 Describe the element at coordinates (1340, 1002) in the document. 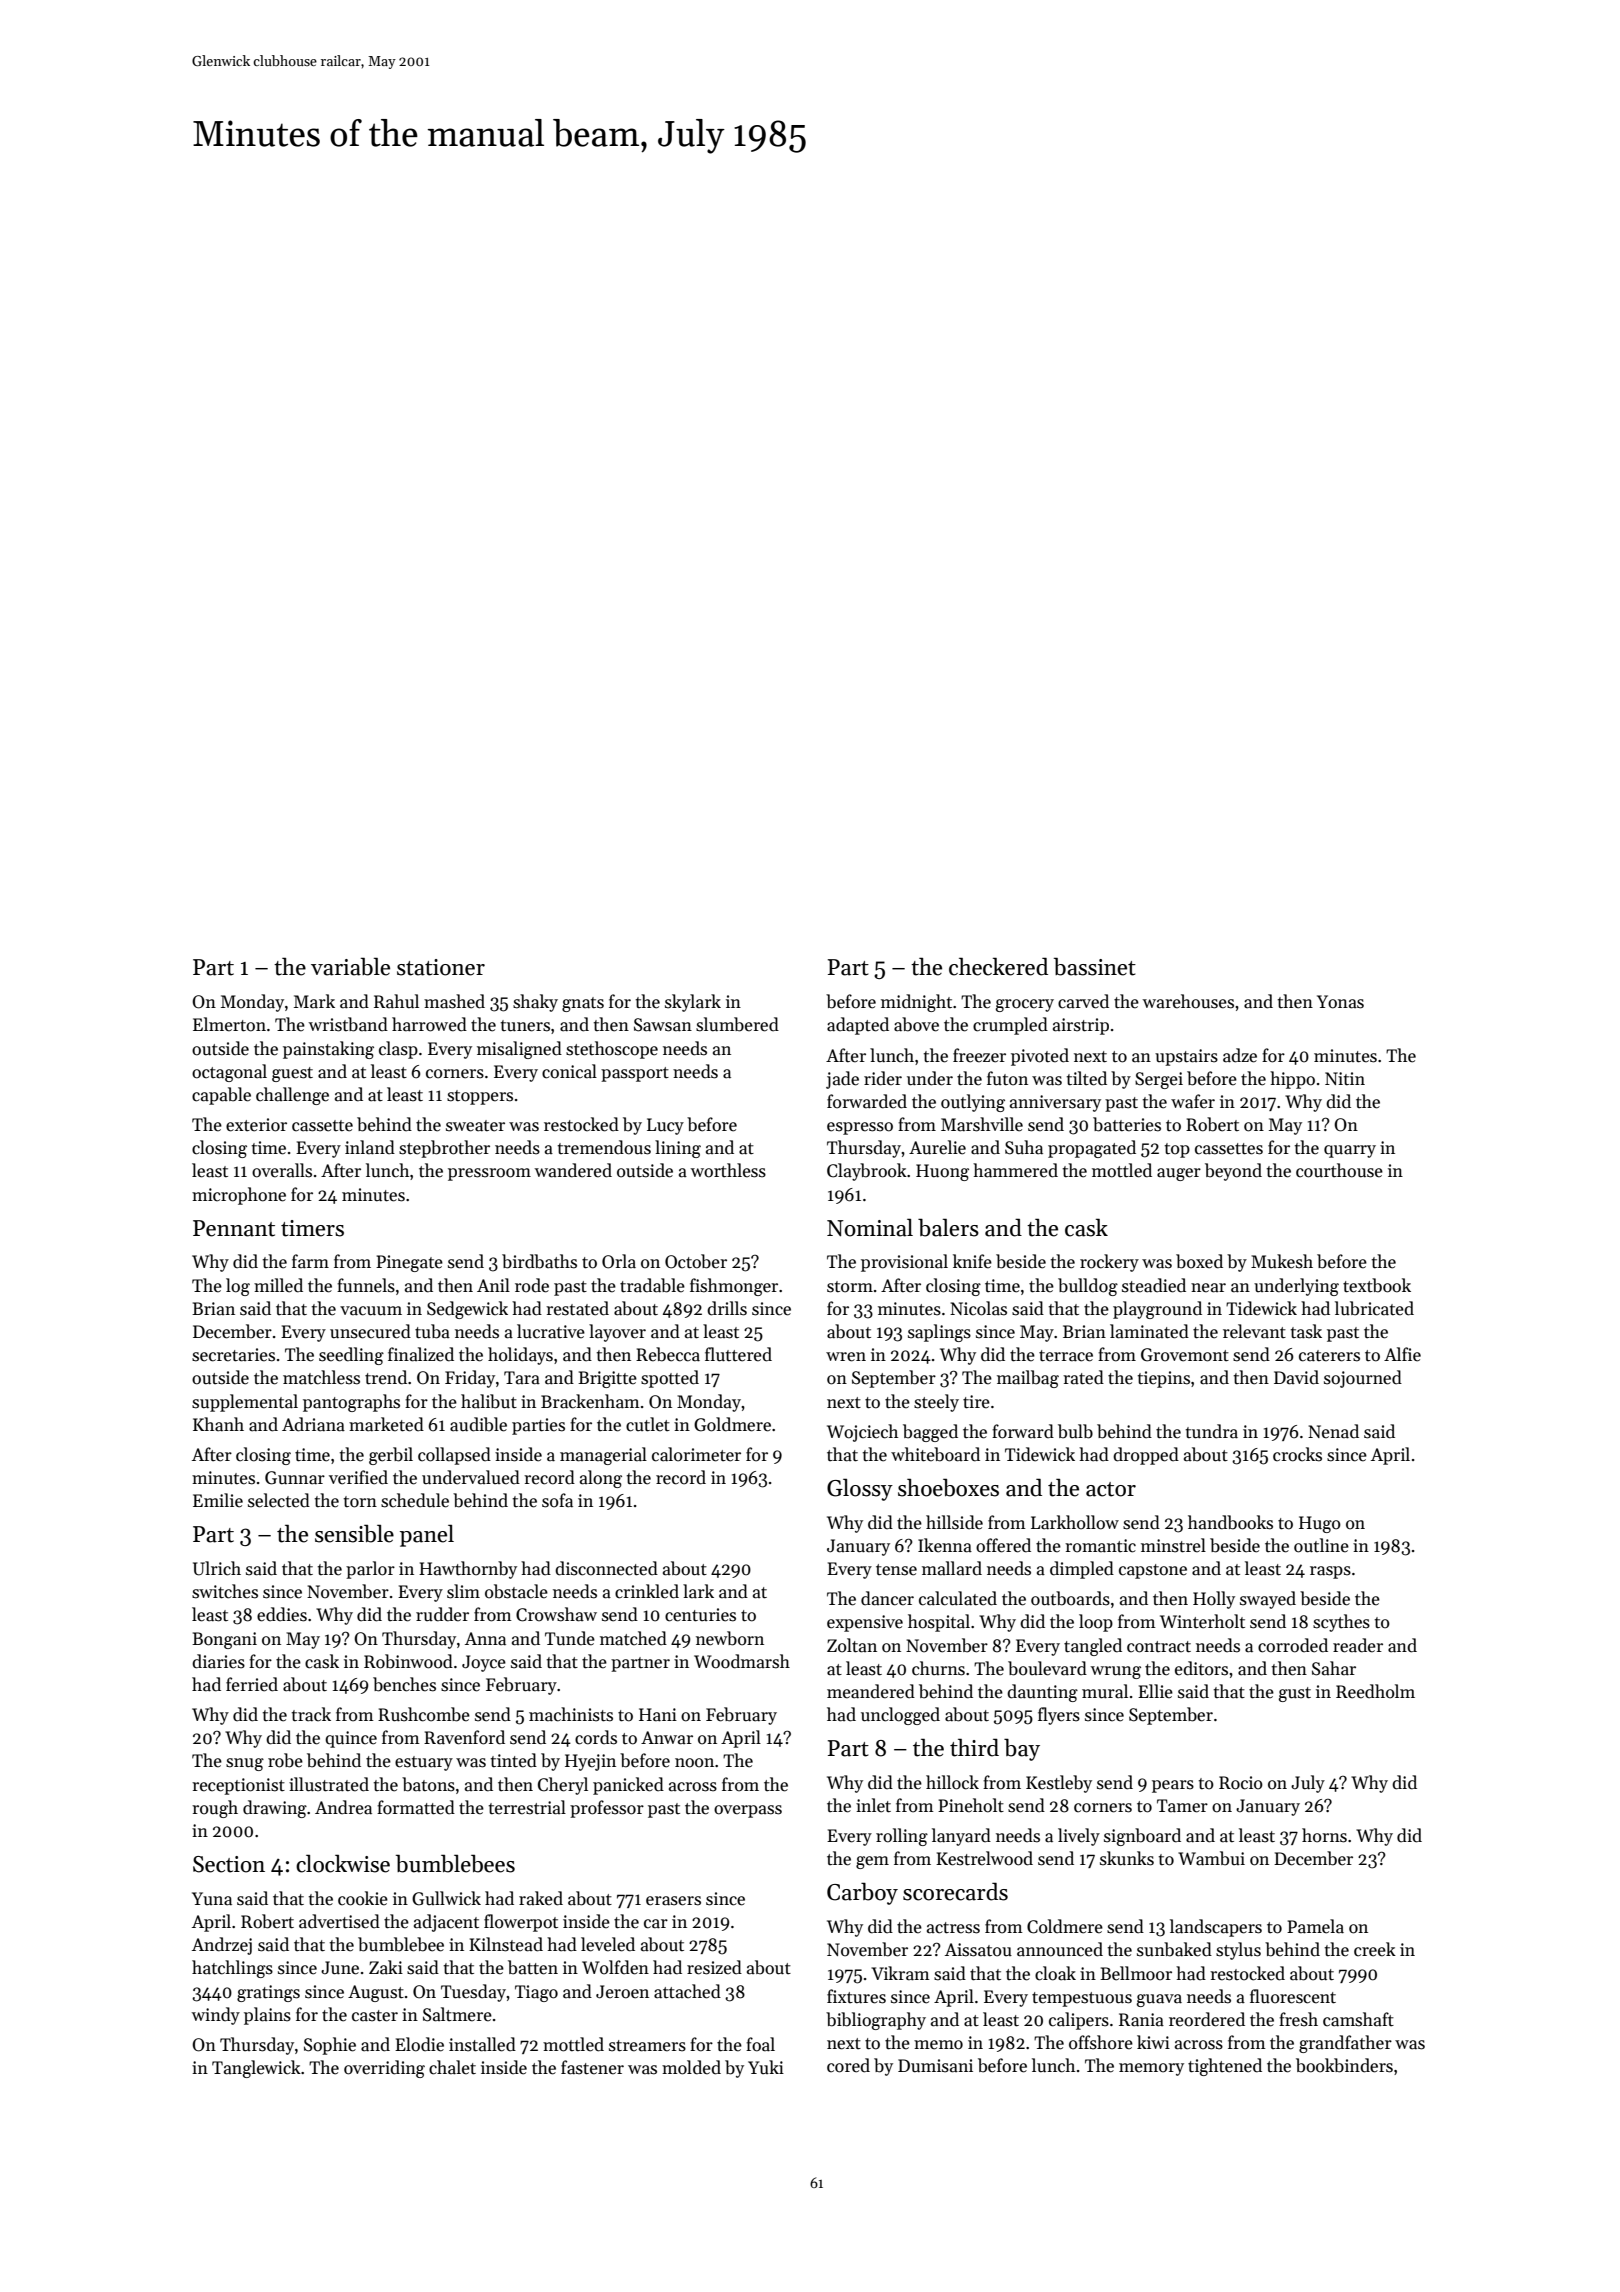

I see `Yonas` at that location.
